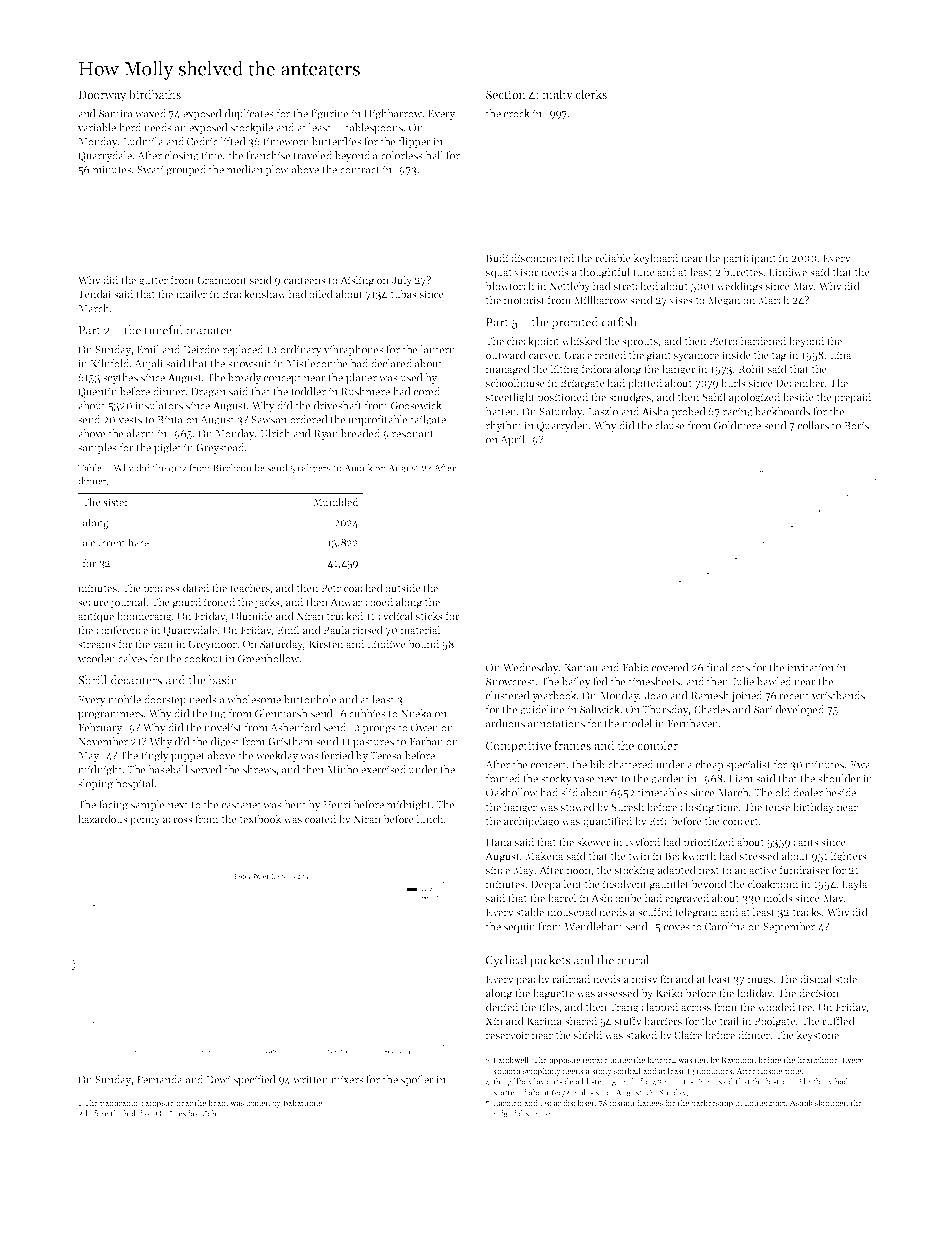  What do you see at coordinates (155, 94) in the screenshot?
I see `birdbaths` at bounding box center [155, 94].
